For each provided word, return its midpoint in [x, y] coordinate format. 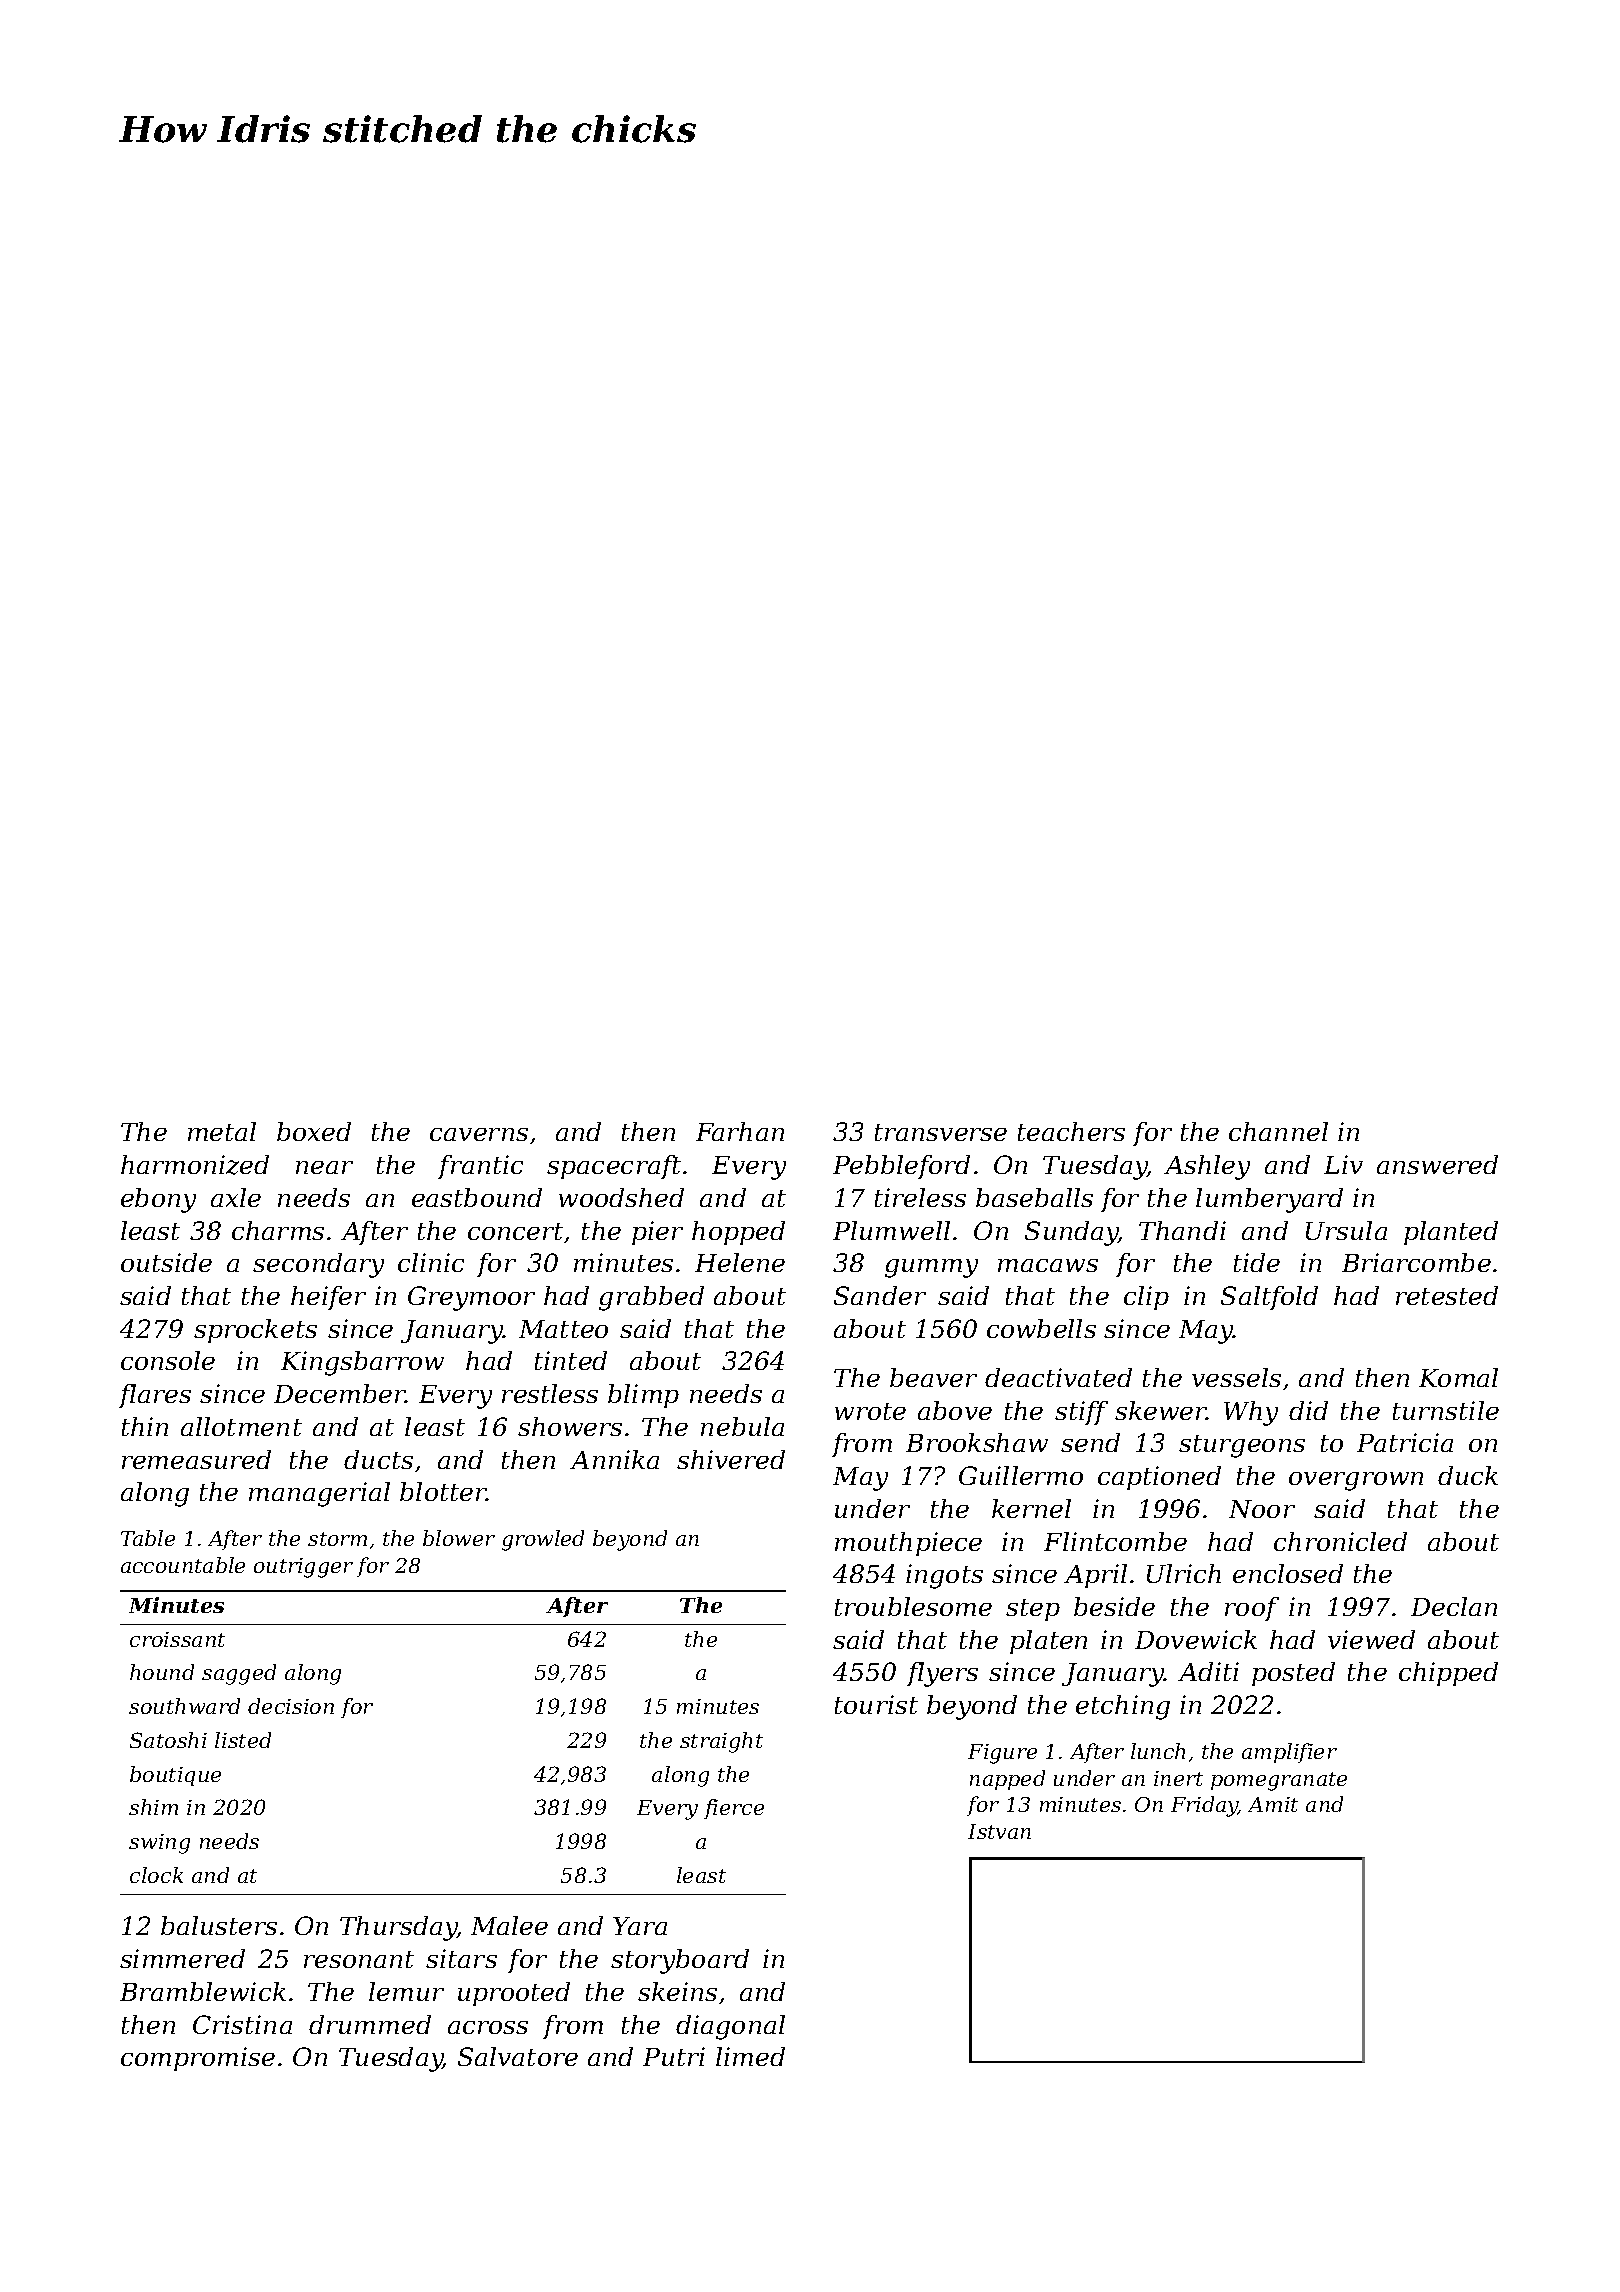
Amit [1273, 1804]
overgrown [1356, 1481]
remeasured [196, 1459]
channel [1278, 1131]
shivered [731, 1459]
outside [166, 1262]
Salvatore [518, 2056]
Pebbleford [901, 1167]
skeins [677, 1991]
